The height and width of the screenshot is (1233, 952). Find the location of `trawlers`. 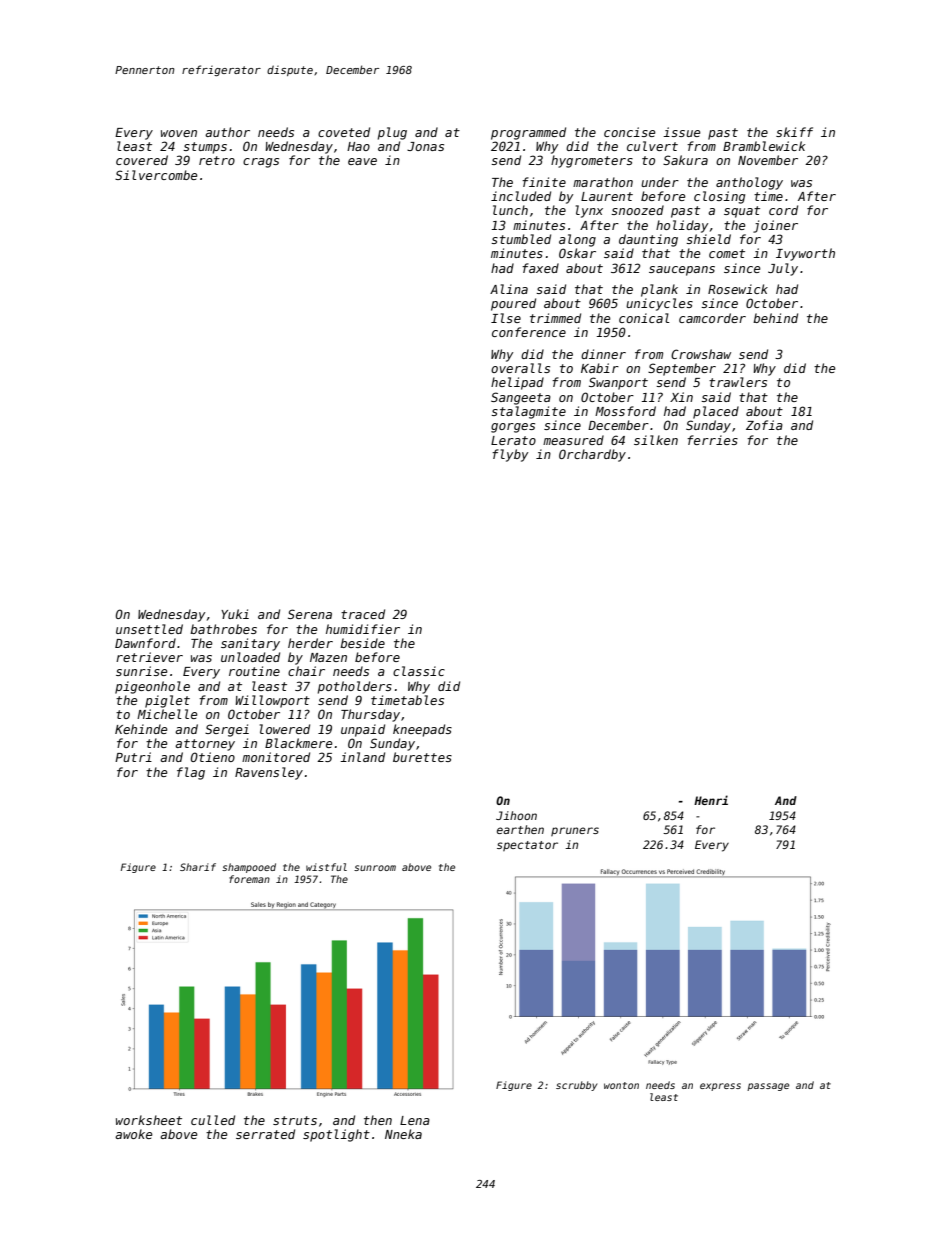

trawlers is located at coordinates (738, 382).
